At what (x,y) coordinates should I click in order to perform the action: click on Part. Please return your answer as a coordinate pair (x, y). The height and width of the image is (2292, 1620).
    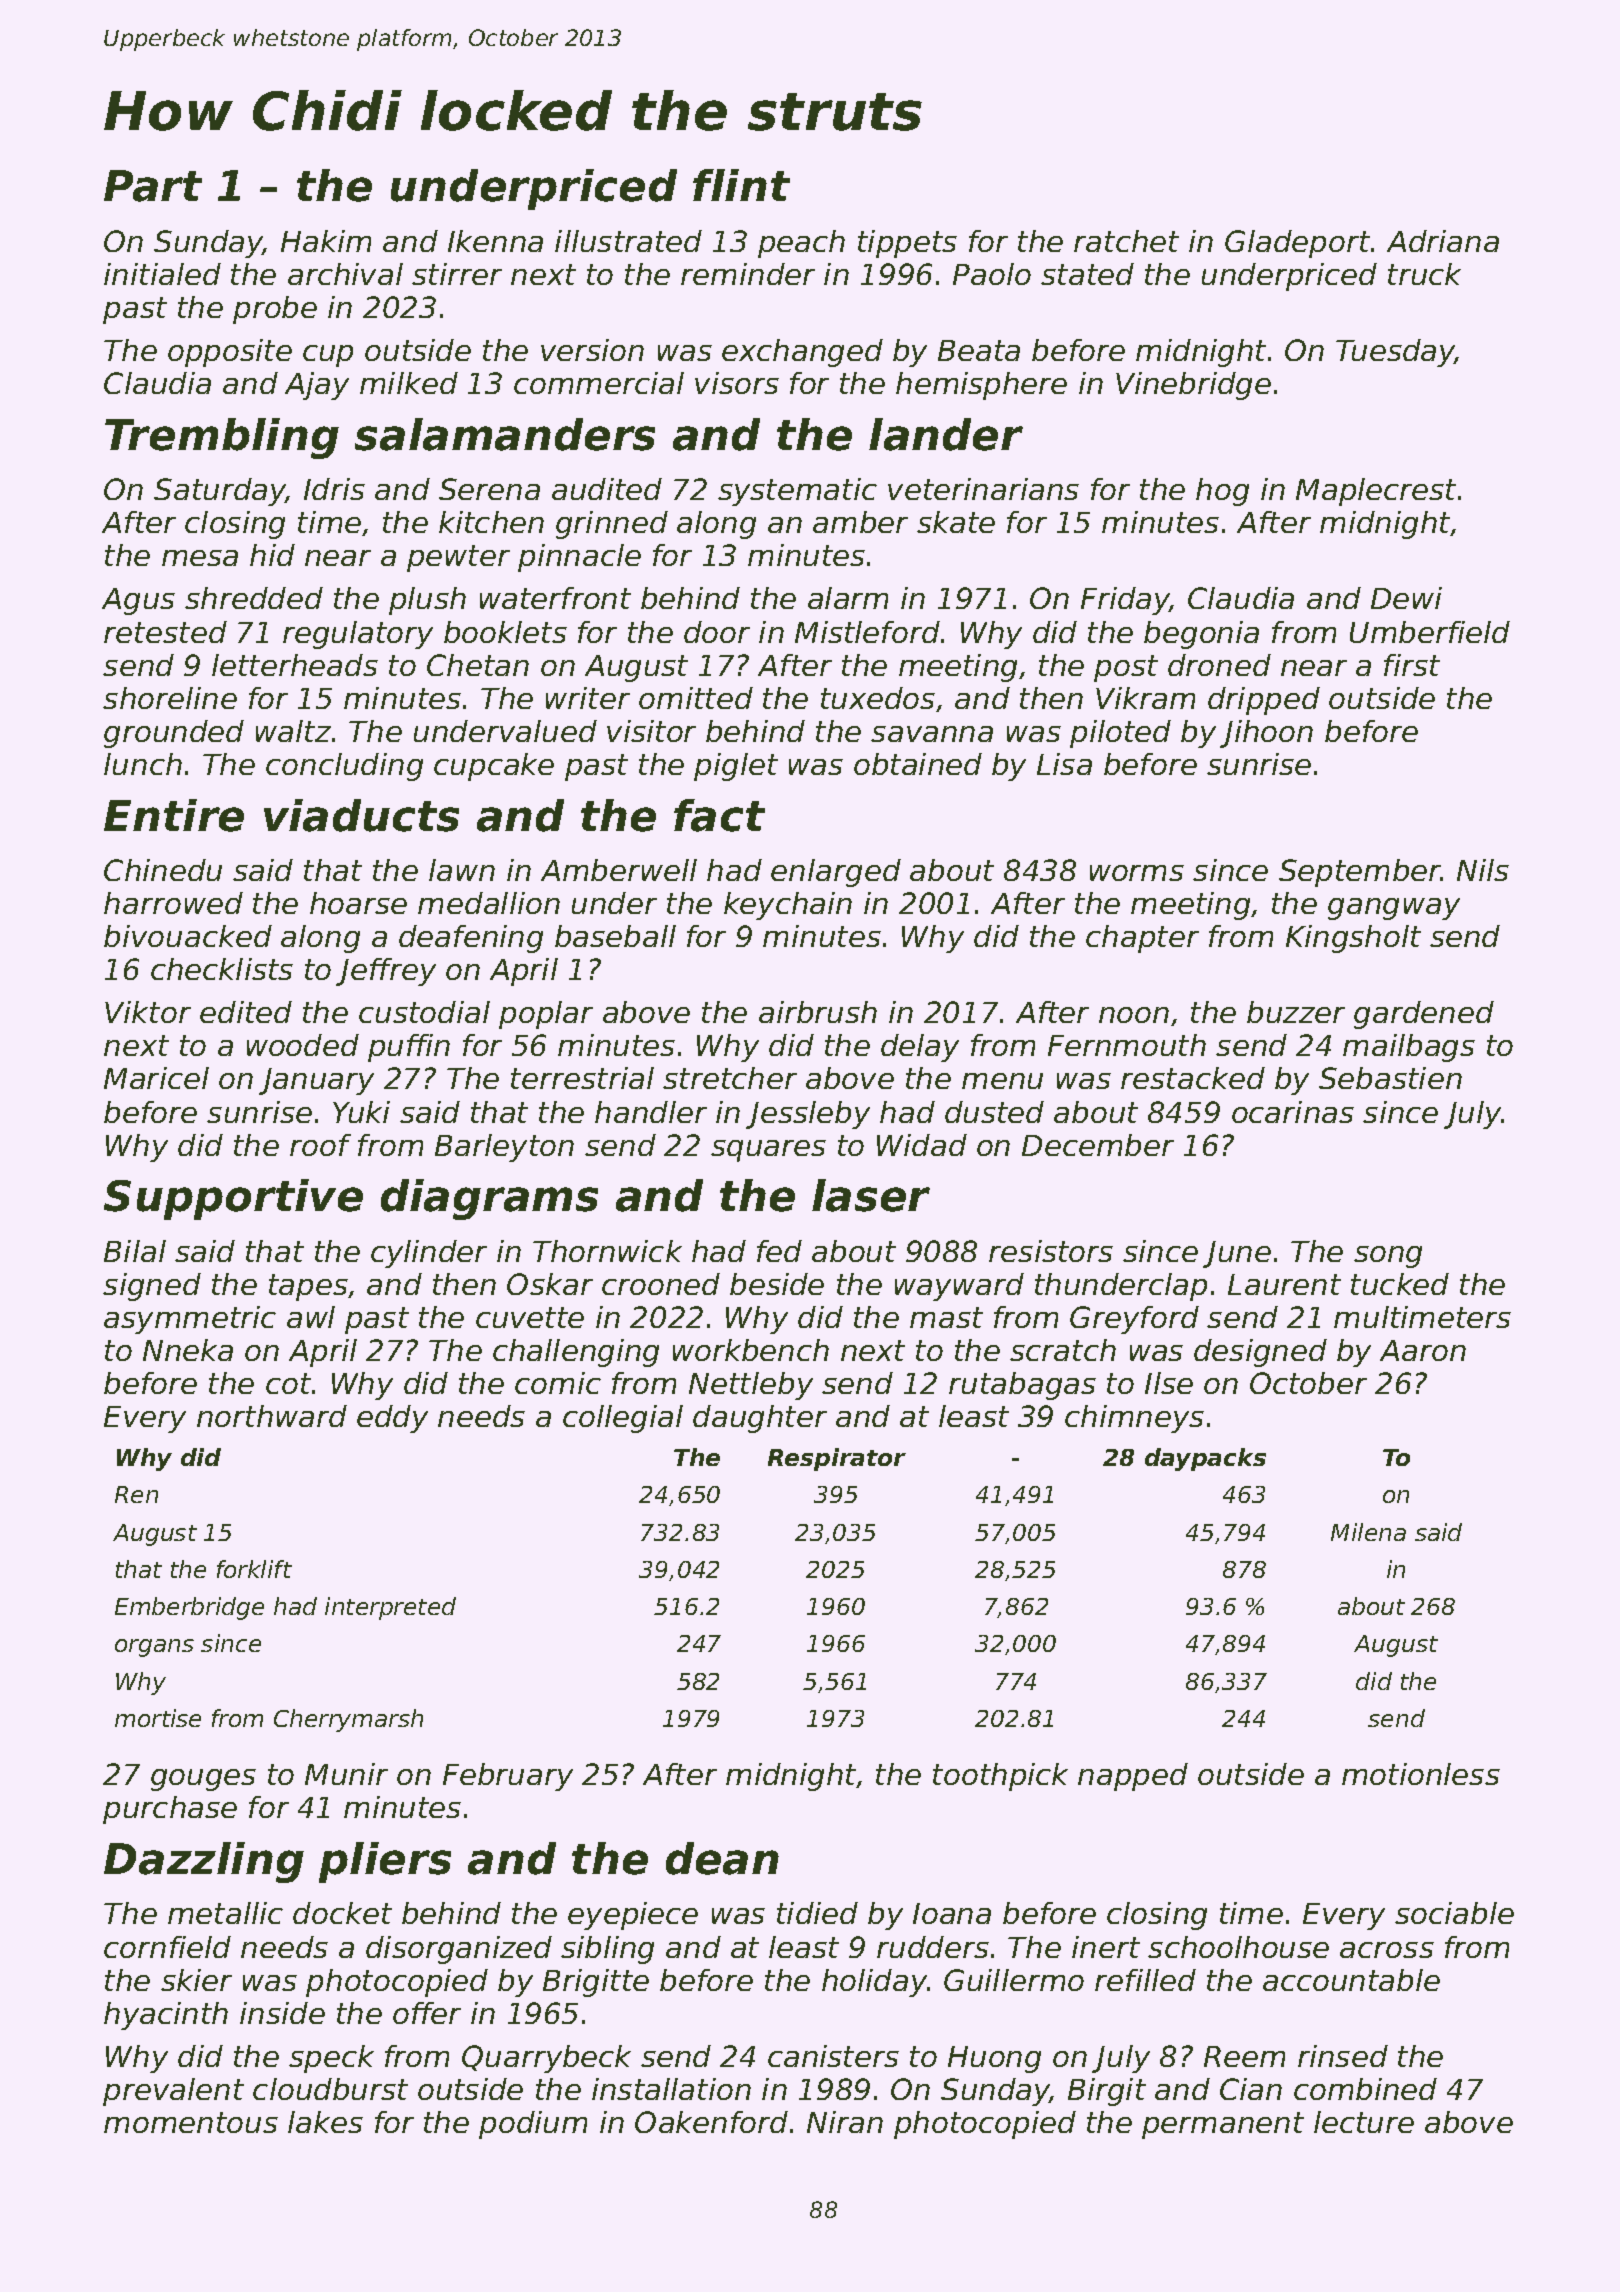
    Looking at the image, I should click on (153, 186).
